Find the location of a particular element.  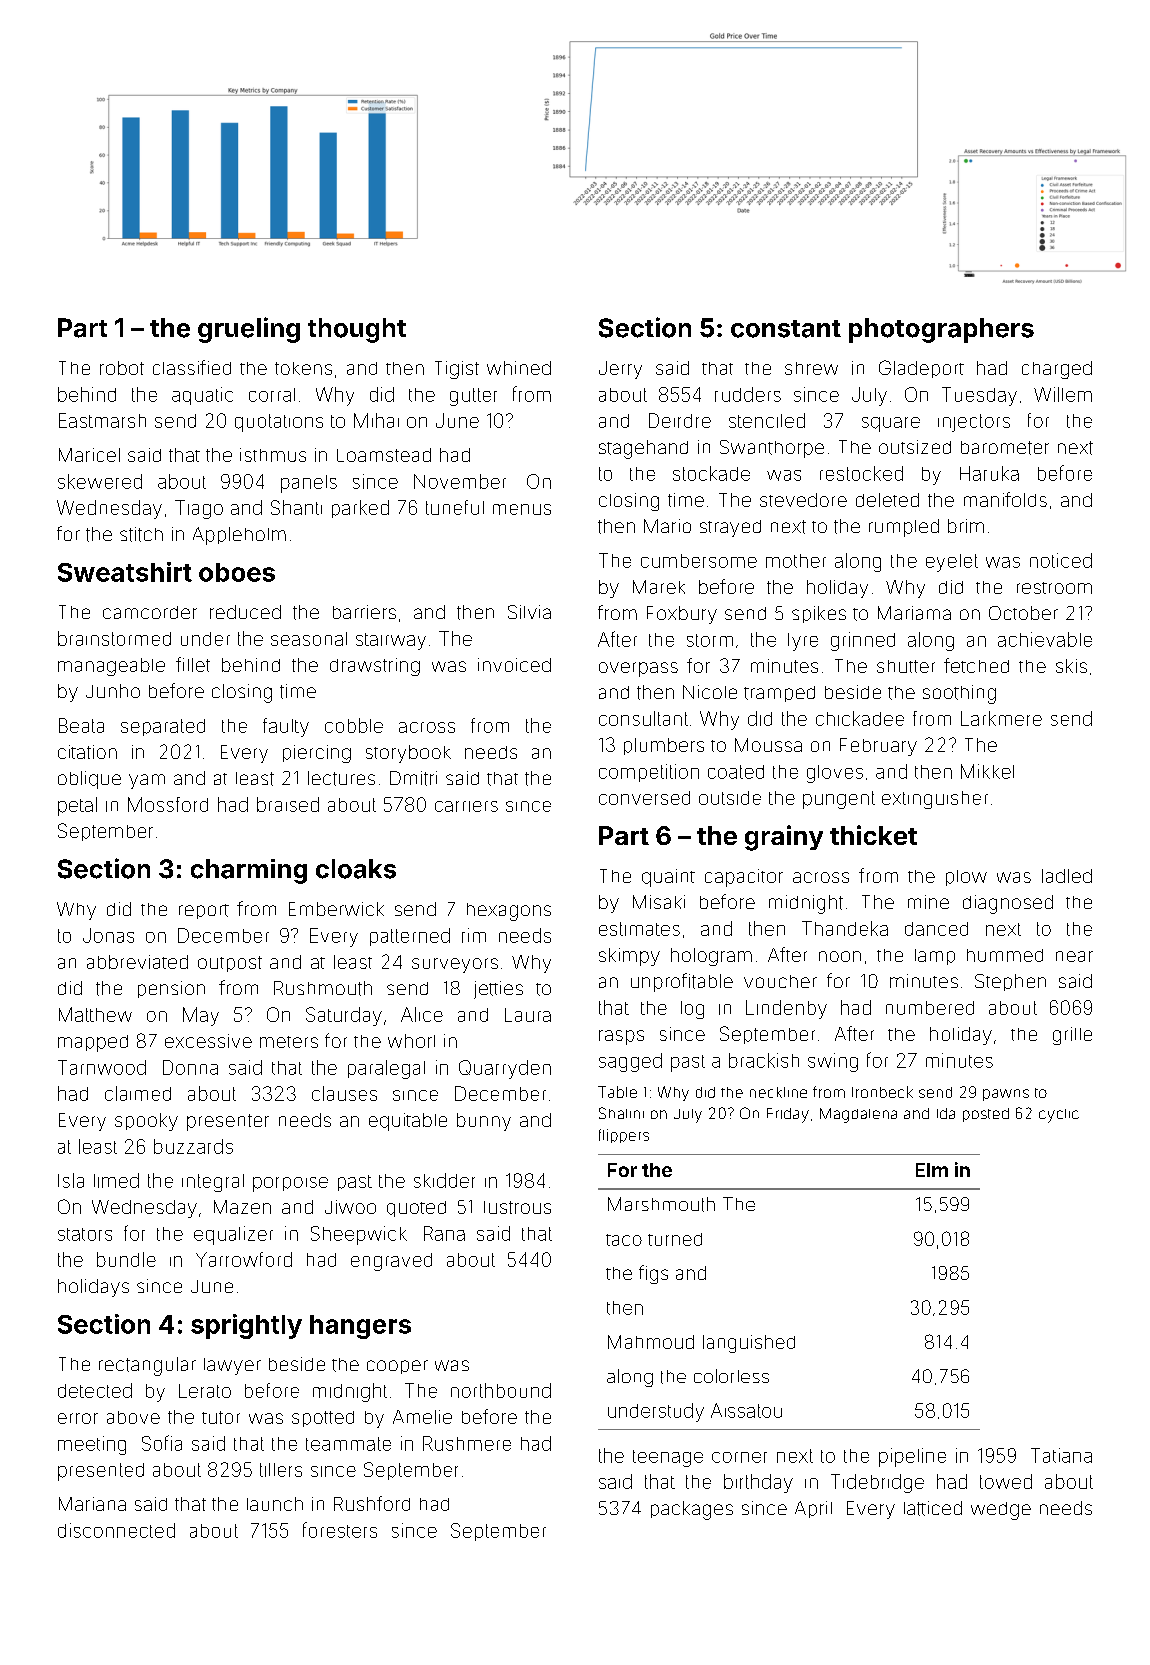

Mossford is located at coordinates (168, 804).
